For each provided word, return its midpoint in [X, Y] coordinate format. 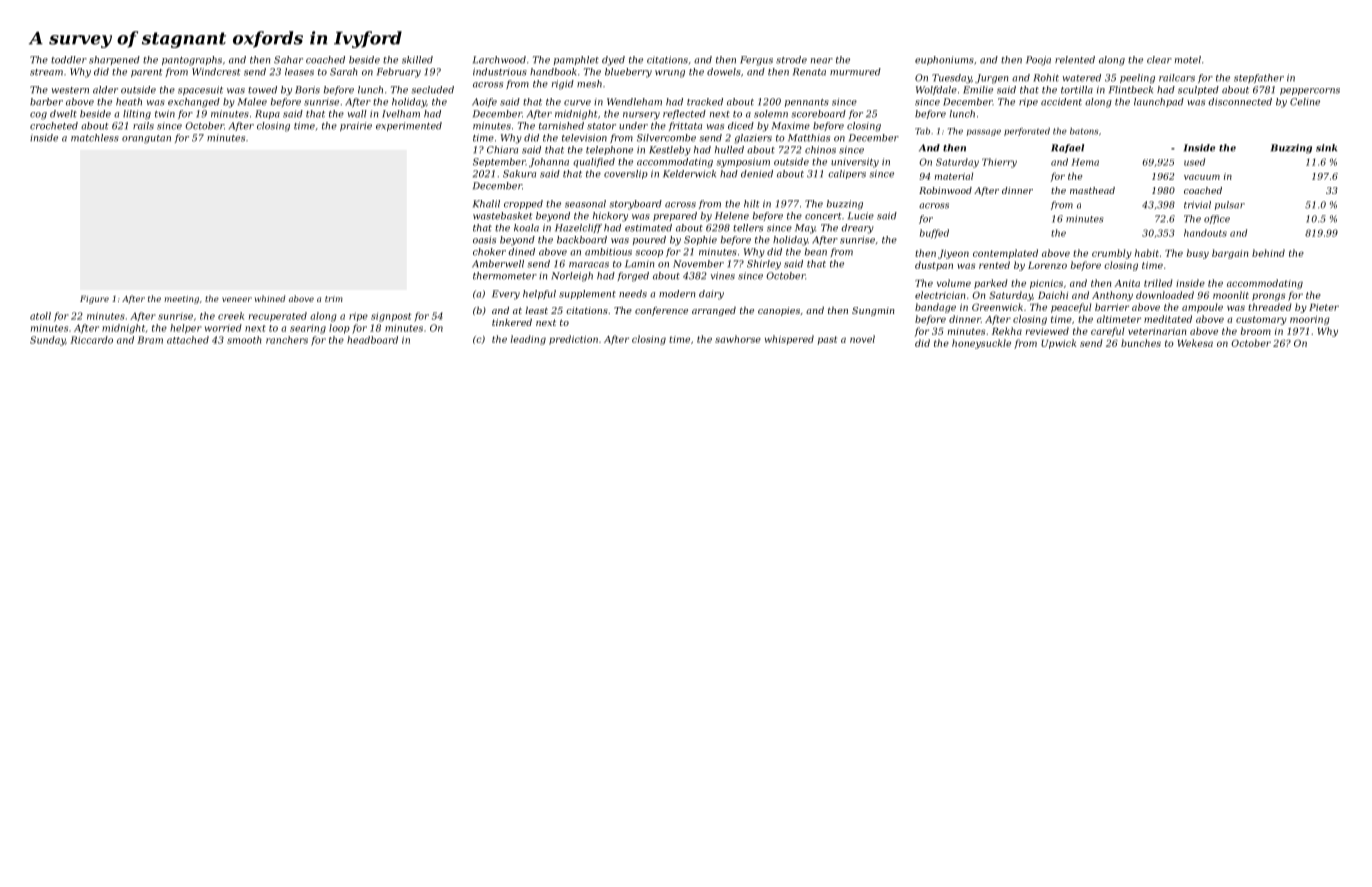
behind [1268, 253]
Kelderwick [689, 174]
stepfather [1259, 78]
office [1217, 219]
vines [723, 276]
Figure [94, 300]
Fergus [756, 61]
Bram [150, 340]
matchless [95, 138]
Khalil [486, 204]
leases [299, 72]
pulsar [1230, 205]
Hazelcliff [578, 228]
